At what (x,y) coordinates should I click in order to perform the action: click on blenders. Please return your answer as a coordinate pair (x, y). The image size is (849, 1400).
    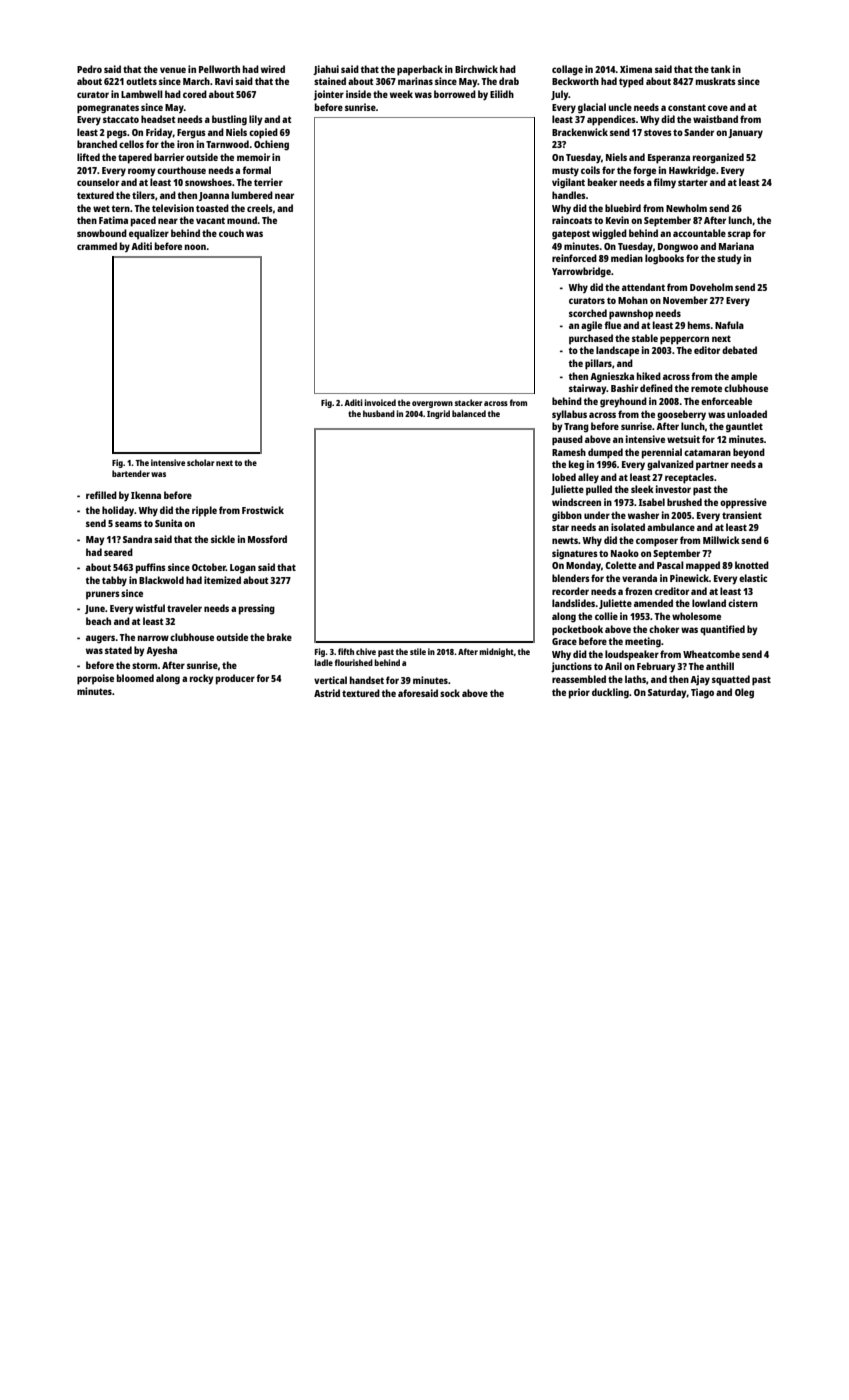
    Looking at the image, I should click on (571, 578).
